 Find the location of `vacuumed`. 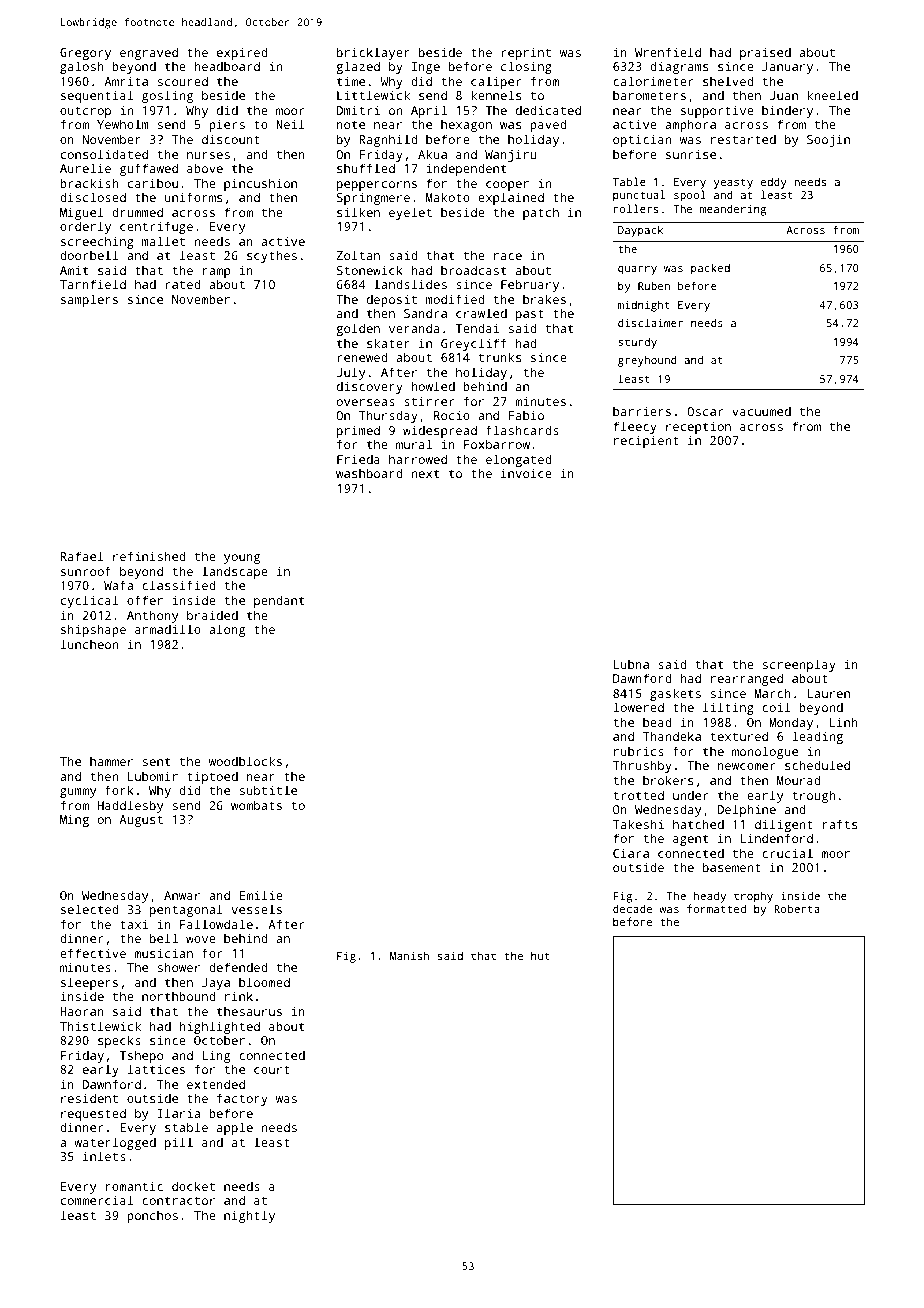

vacuumed is located at coordinates (761, 411).
